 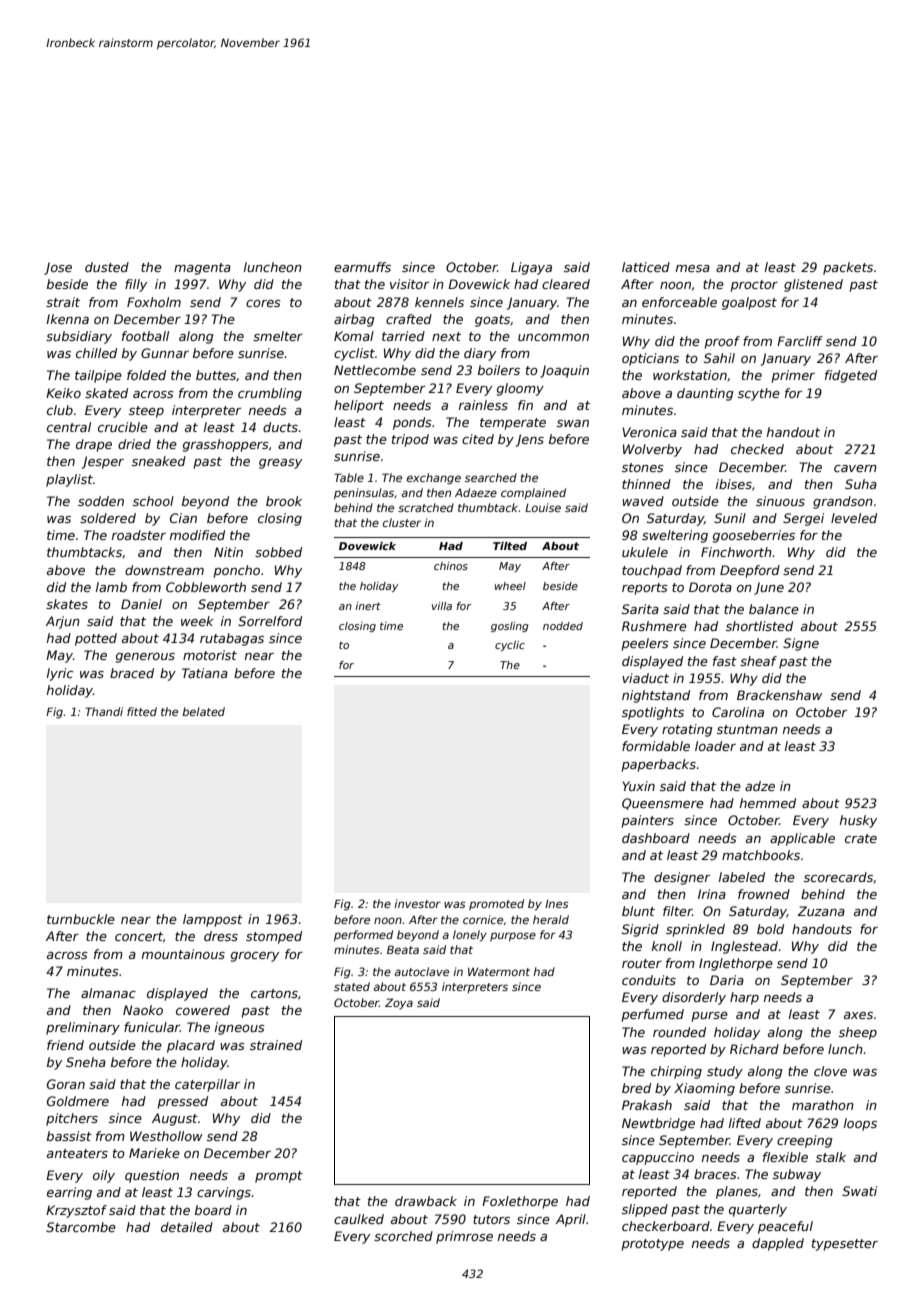 What do you see at coordinates (830, 1071) in the screenshot?
I see `clove` at bounding box center [830, 1071].
